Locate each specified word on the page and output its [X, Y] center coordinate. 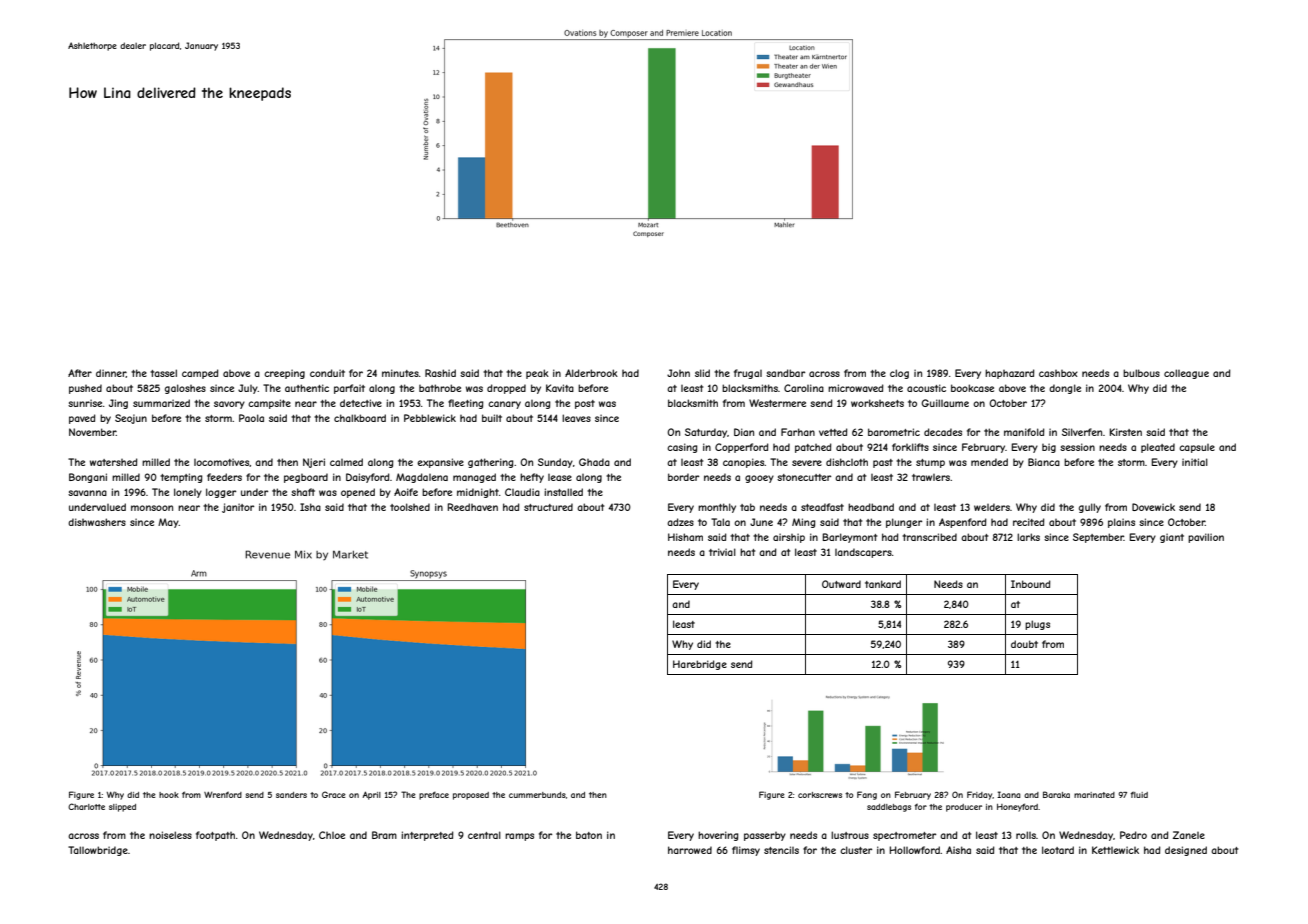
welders [992, 507]
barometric [894, 432]
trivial [722, 552]
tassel [163, 373]
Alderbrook [591, 373]
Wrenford [223, 795]
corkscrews [820, 795]
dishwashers [97, 522]
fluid [1139, 795]
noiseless [170, 835]
